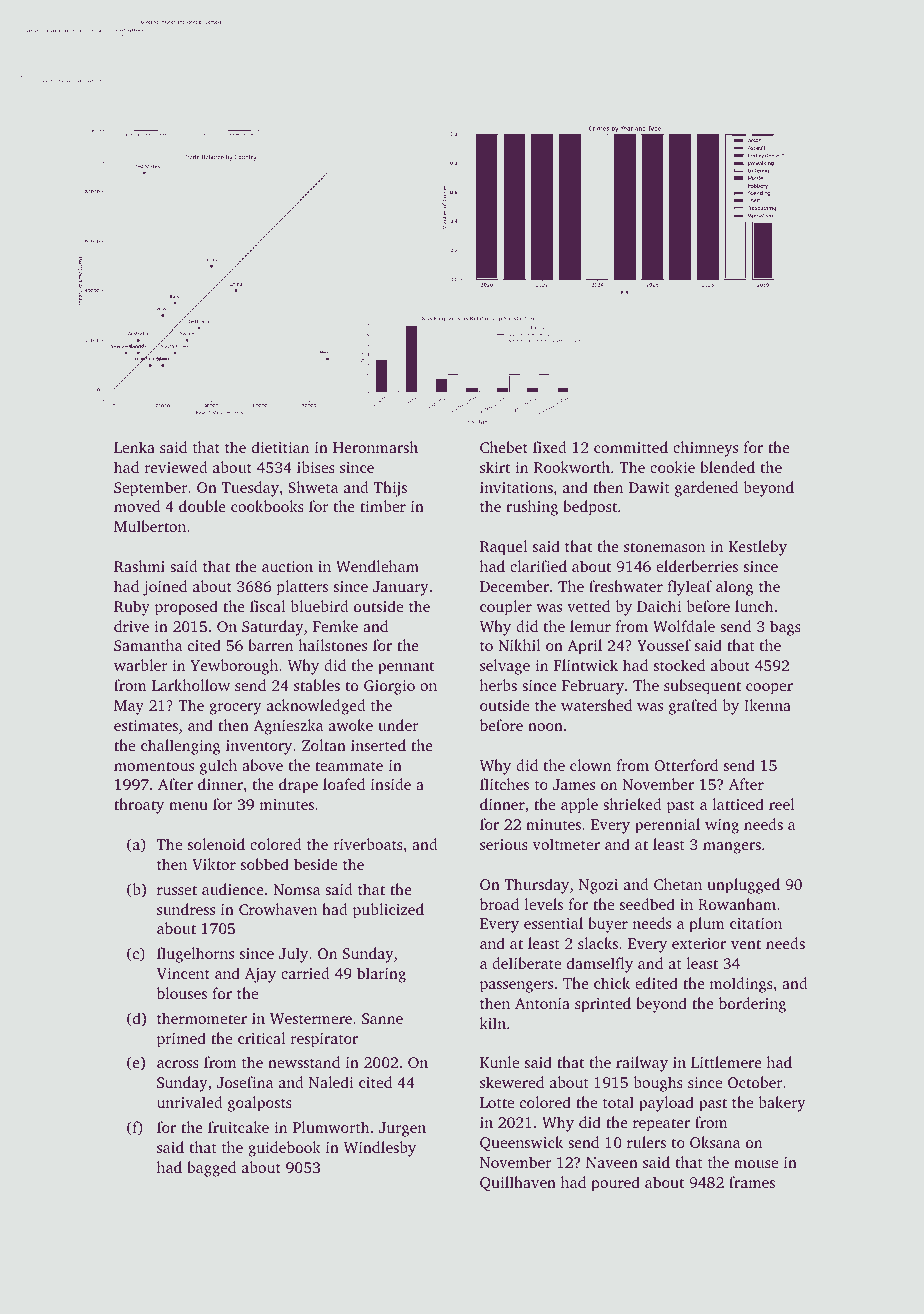 Image resolution: width=924 pixels, height=1314 pixels. I want to click on under, so click(398, 725).
